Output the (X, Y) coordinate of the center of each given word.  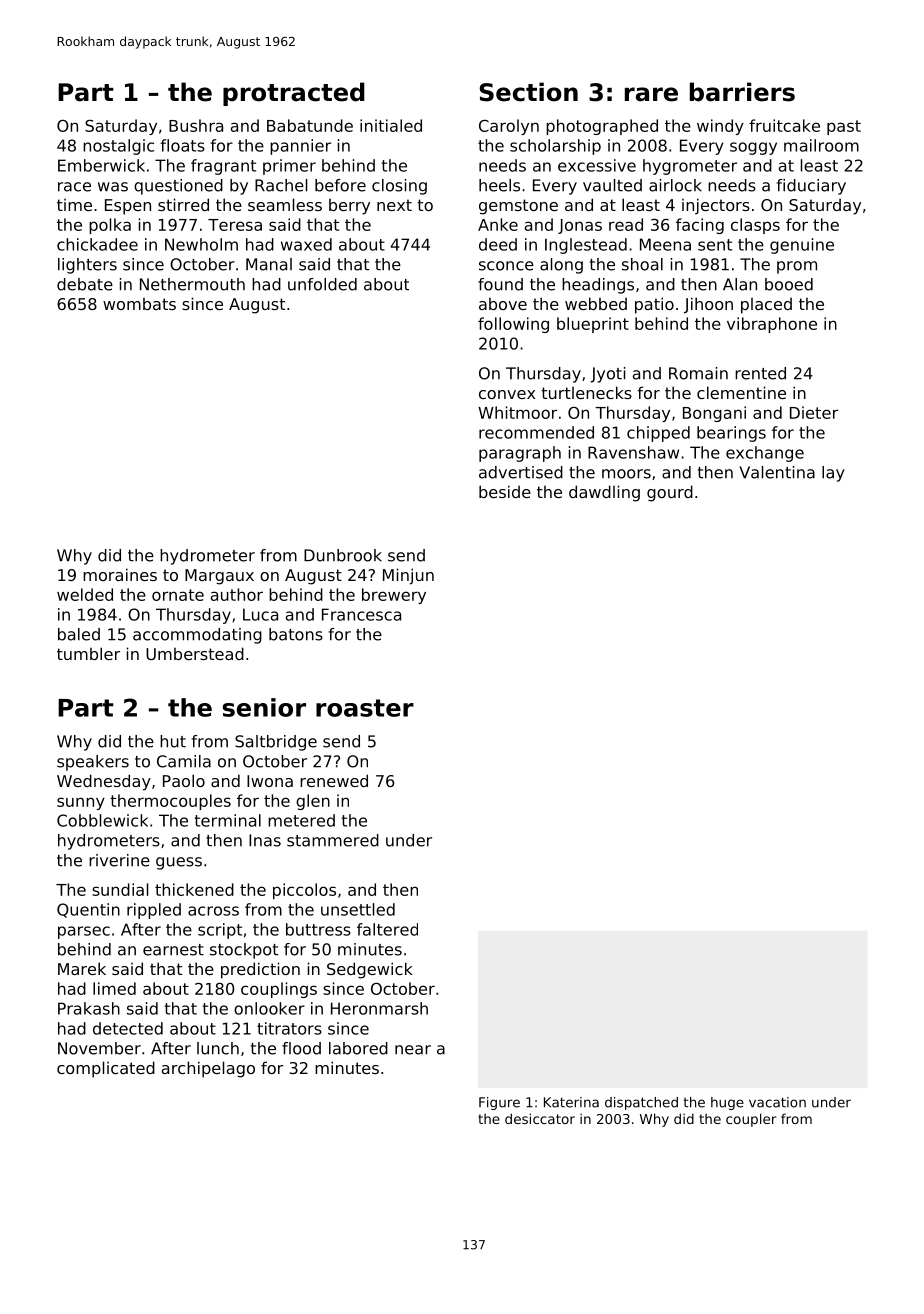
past (844, 127)
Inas (265, 840)
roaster (365, 708)
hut (173, 741)
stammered (333, 840)
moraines (120, 574)
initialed (391, 125)
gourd (670, 493)
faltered (387, 929)
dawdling (604, 493)
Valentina (777, 472)
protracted (294, 94)
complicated (106, 1069)
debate (85, 284)
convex (507, 394)
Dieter (814, 412)
